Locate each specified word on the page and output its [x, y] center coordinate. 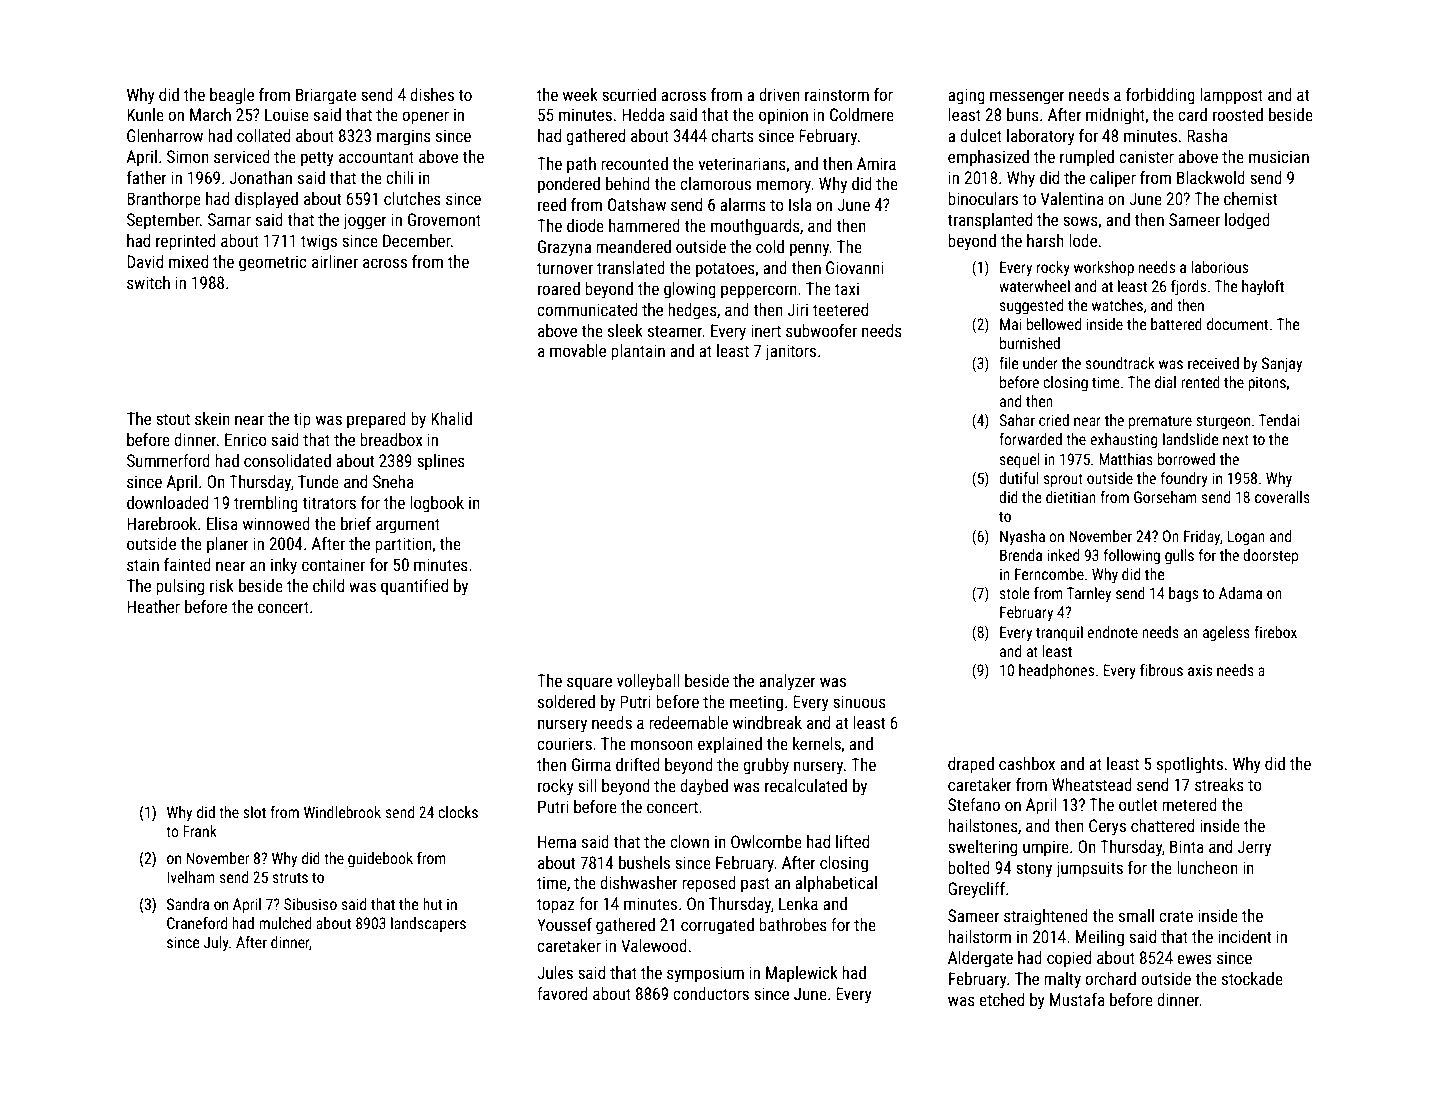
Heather [153, 606]
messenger [1027, 98]
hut [432, 904]
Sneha [393, 481]
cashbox [1027, 763]
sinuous [859, 701]
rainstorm [837, 94]
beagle [232, 96]
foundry [1184, 479]
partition [403, 545]
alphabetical [836, 884]
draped [971, 765]
